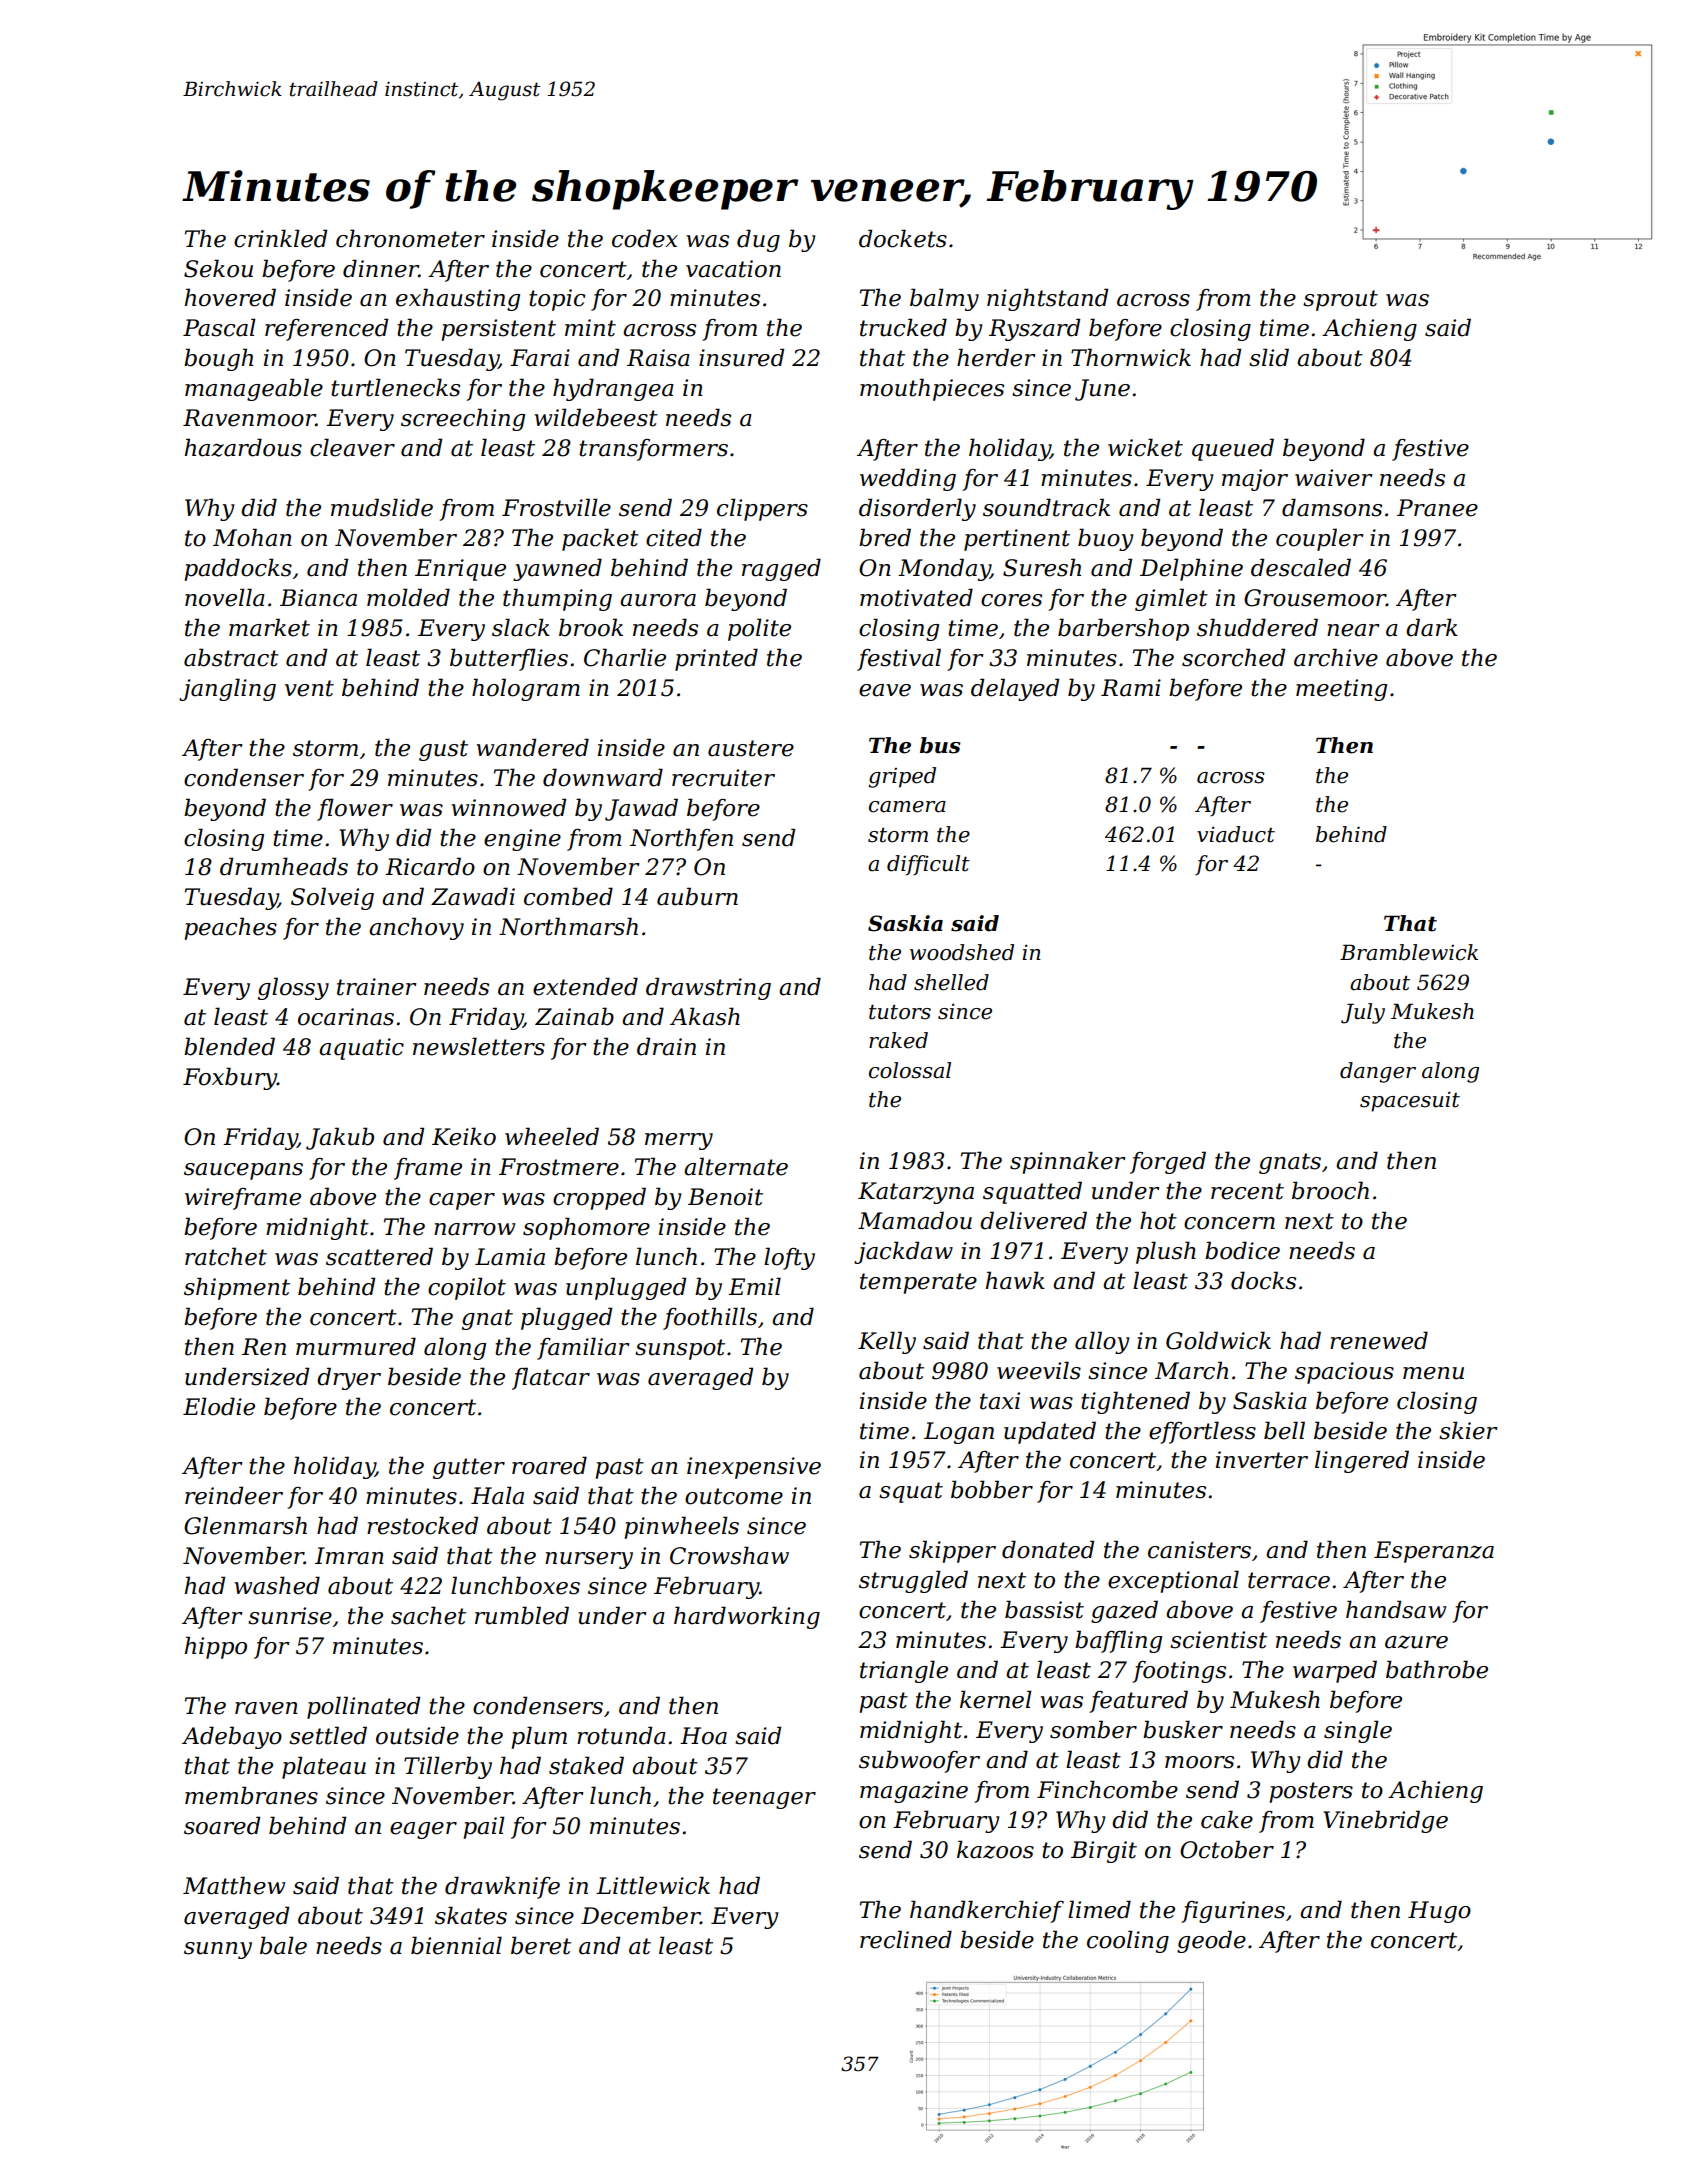  I want to click on geode, so click(1211, 1941).
